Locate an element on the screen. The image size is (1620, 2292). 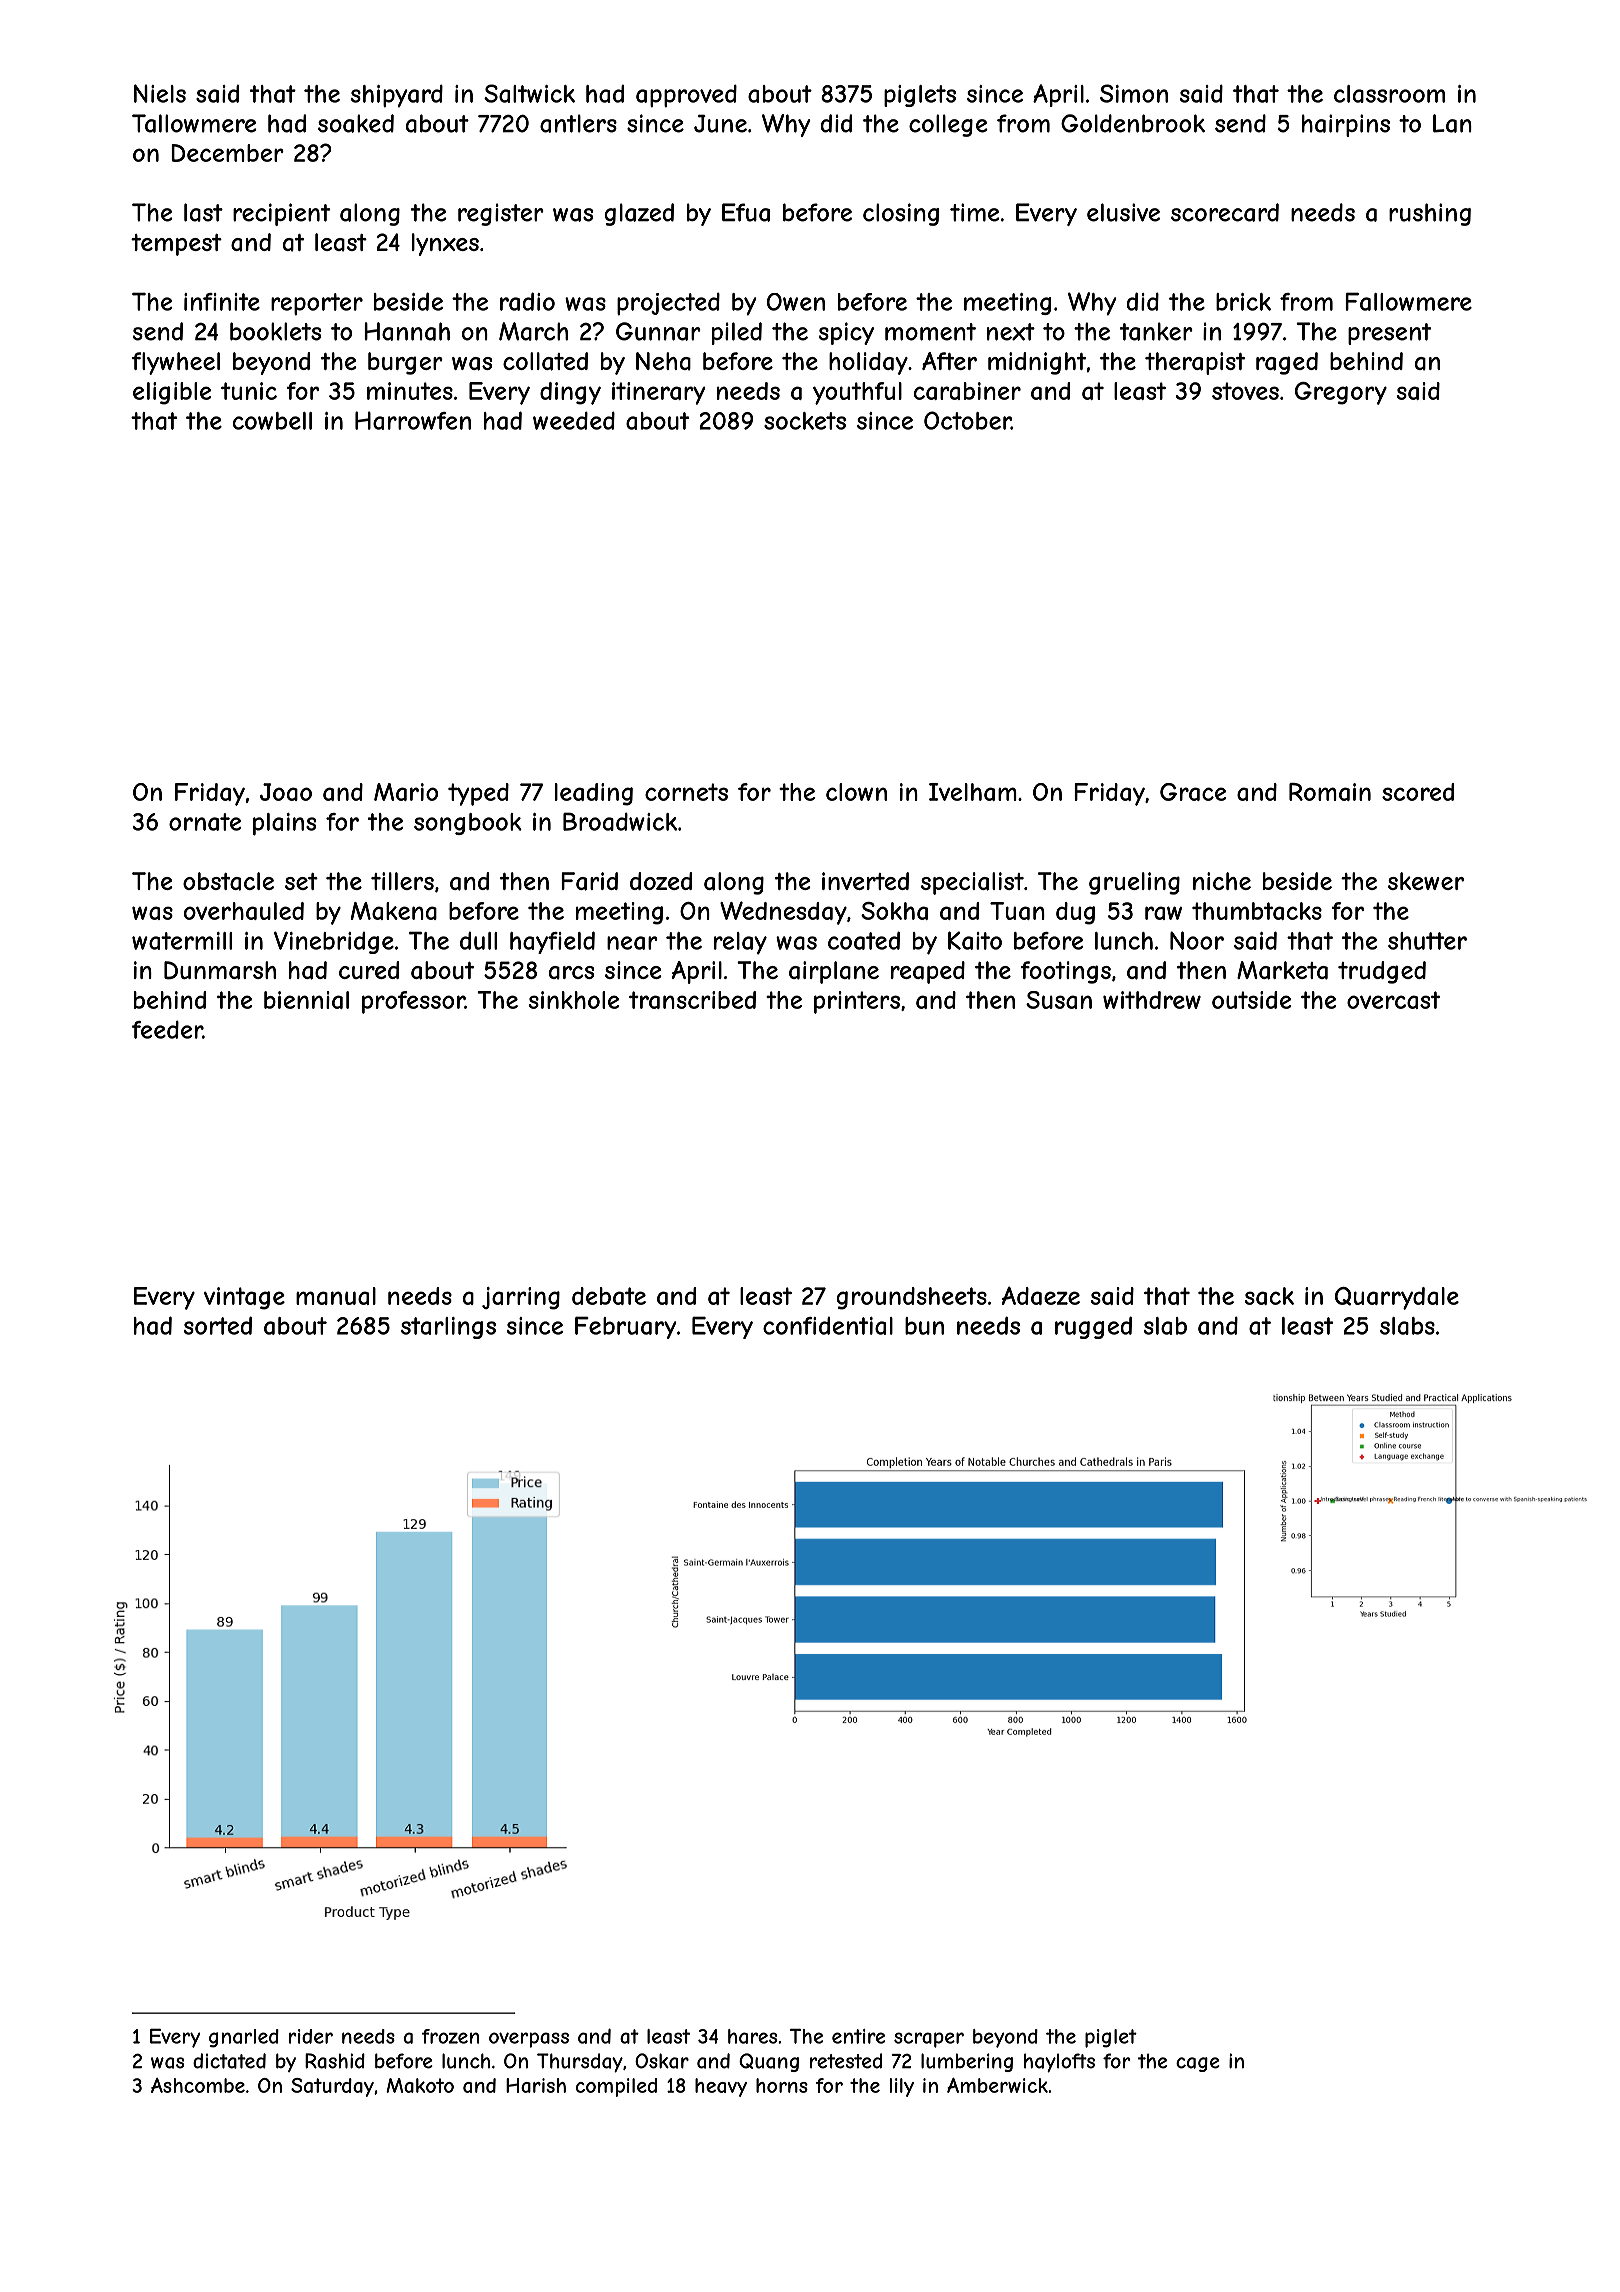
cowbell is located at coordinates (272, 421).
